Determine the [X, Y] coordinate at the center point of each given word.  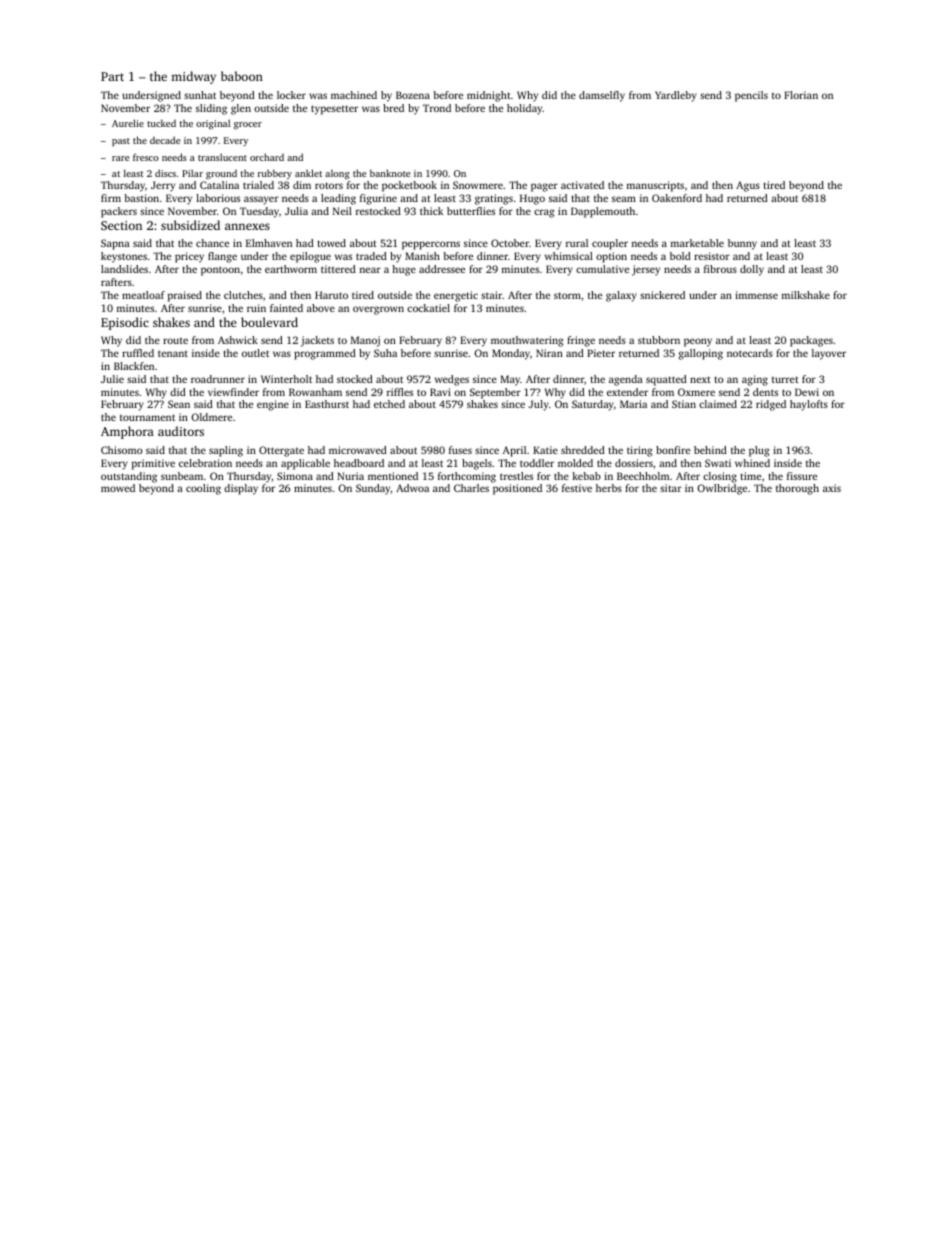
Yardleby [676, 96]
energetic [456, 296]
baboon [242, 76]
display [241, 489]
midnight [489, 96]
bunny [742, 244]
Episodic [125, 323]
